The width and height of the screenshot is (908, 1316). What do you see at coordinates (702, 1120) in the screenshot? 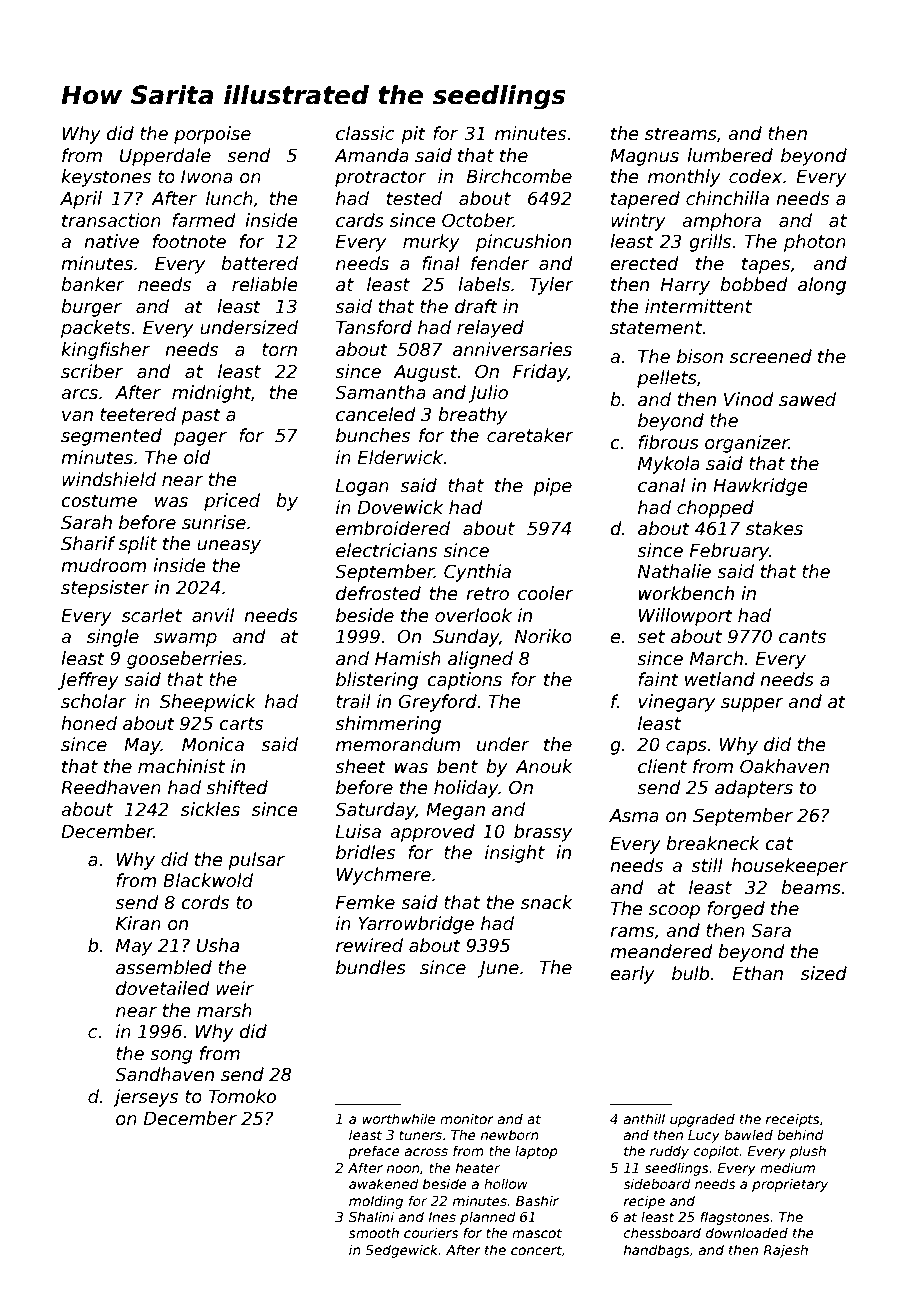
I see `upgraded` at bounding box center [702, 1120].
